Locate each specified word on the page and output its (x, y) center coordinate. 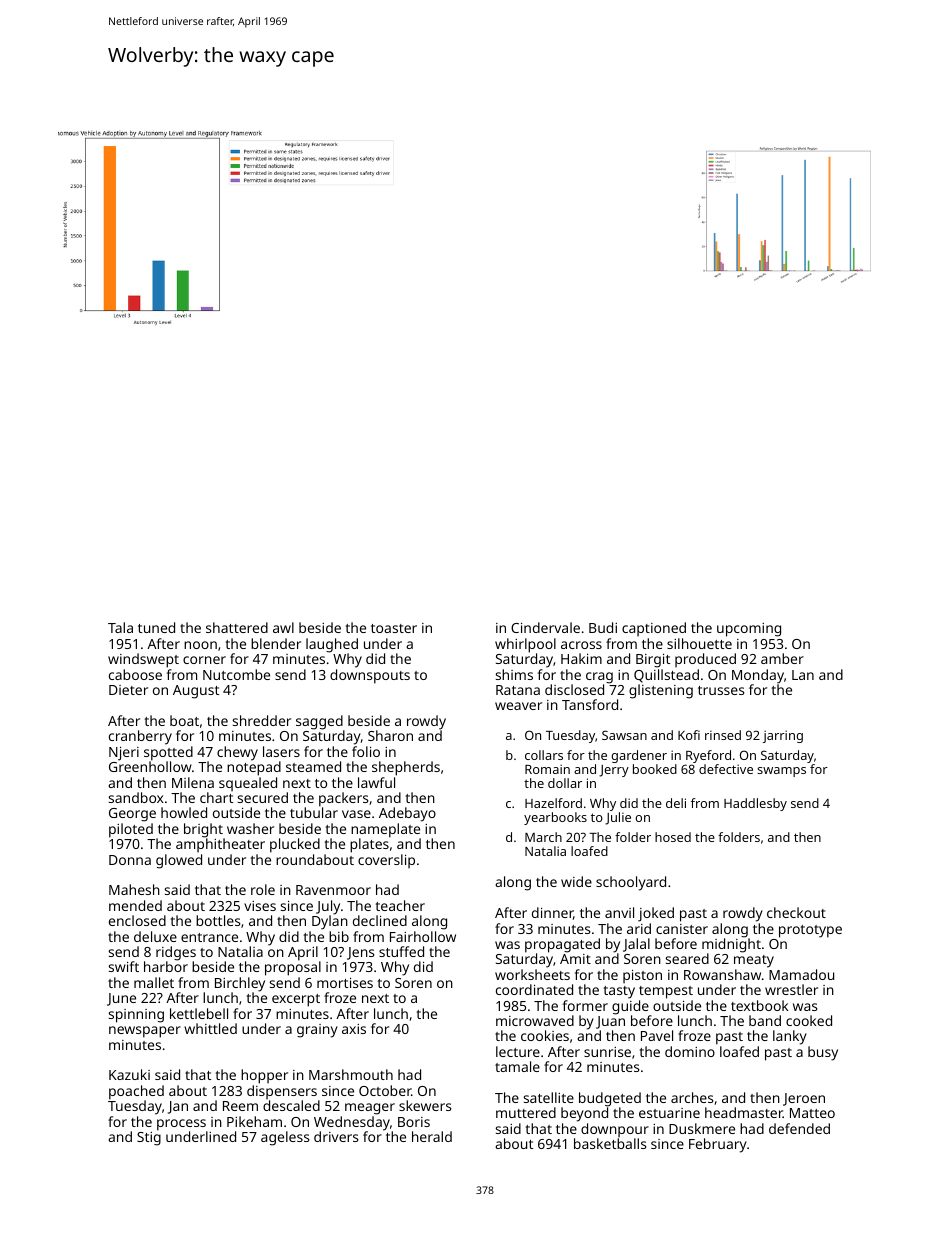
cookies (545, 1035)
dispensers (282, 1092)
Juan (610, 1022)
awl (283, 627)
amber (782, 658)
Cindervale (545, 627)
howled (184, 812)
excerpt (296, 1000)
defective (726, 769)
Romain (547, 769)
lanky (790, 1037)
